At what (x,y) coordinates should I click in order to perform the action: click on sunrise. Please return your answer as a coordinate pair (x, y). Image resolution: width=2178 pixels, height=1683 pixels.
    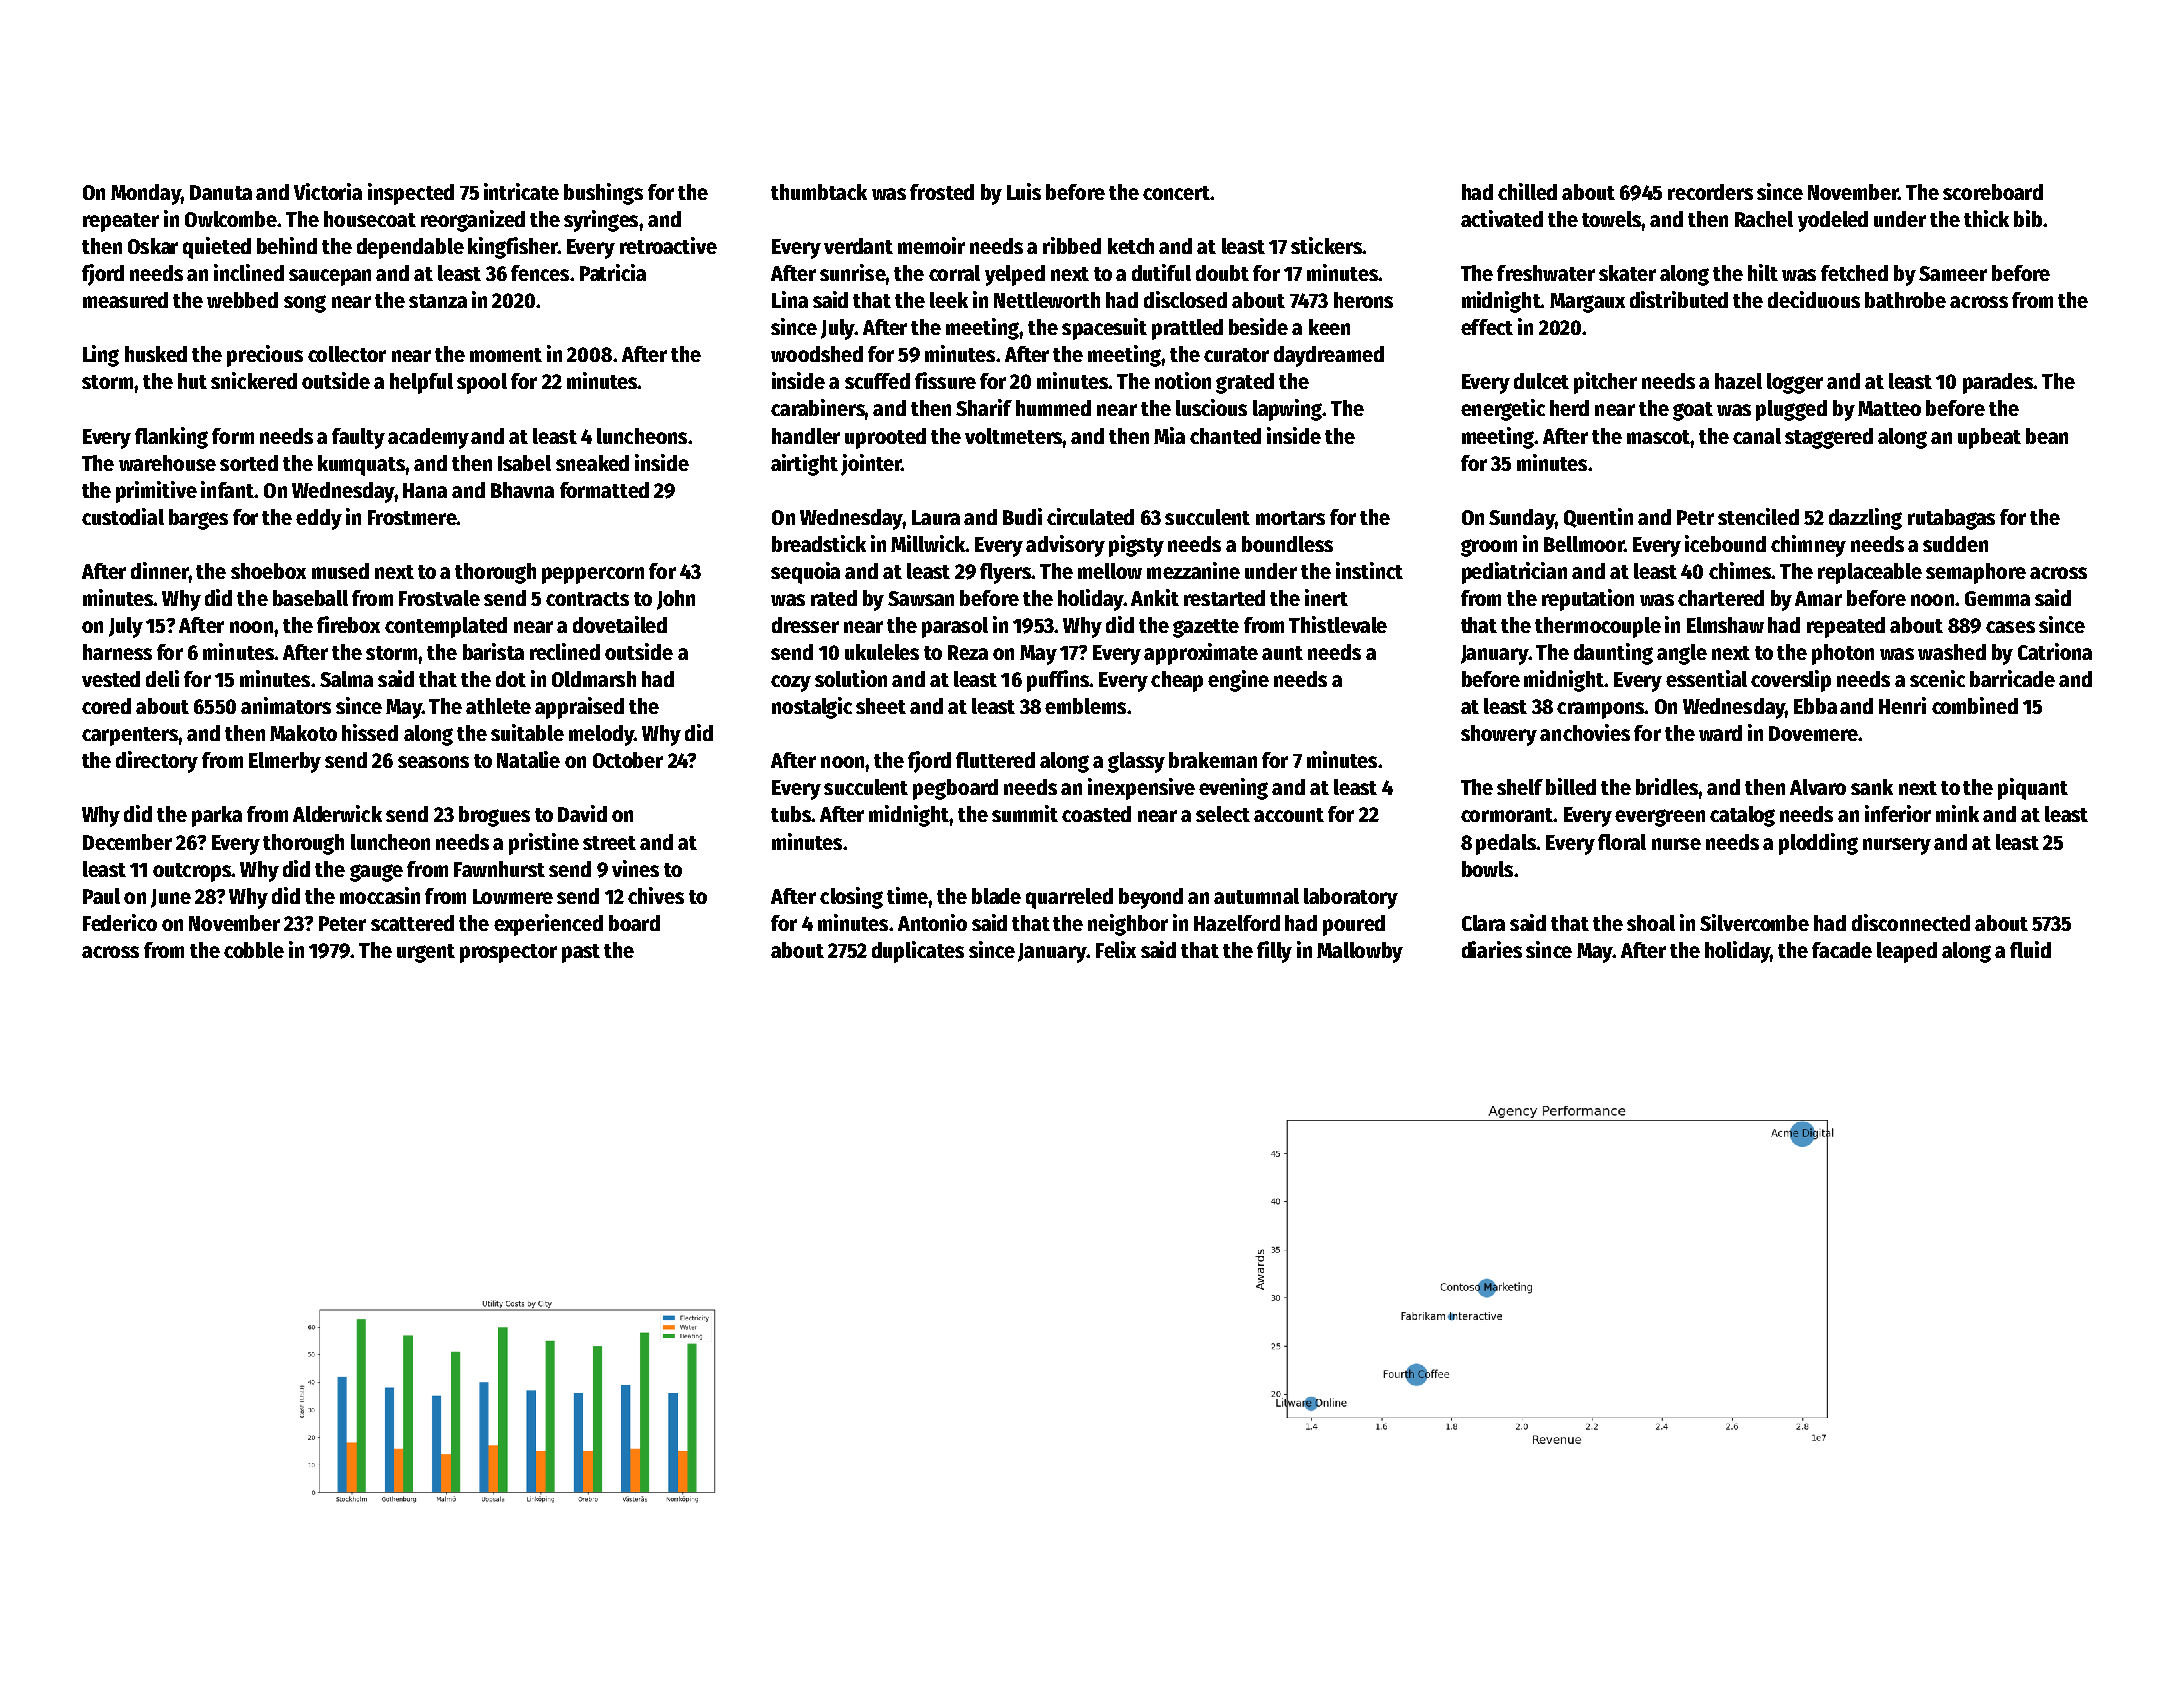
    Looking at the image, I should click on (853, 272).
